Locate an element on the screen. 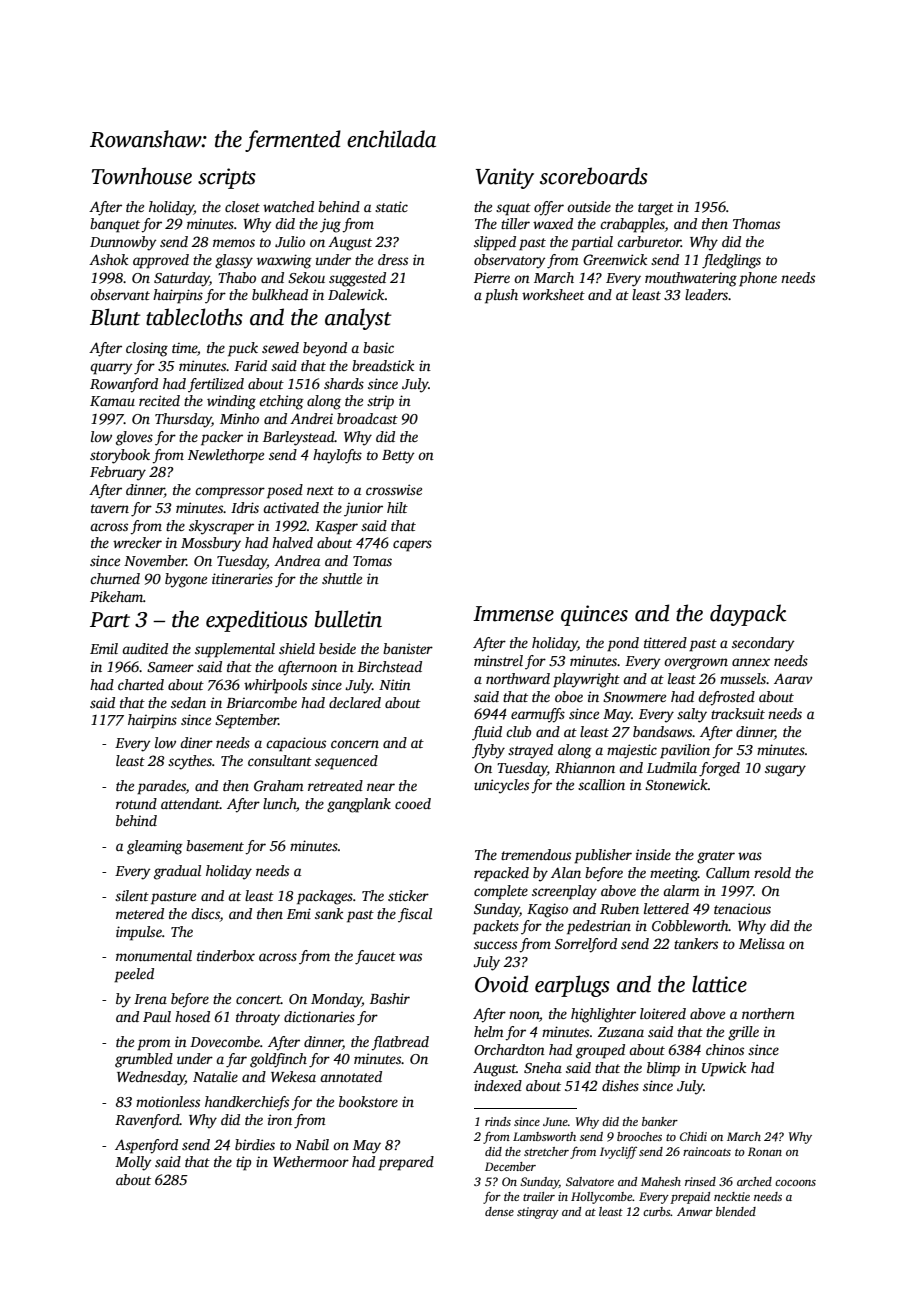 Image resolution: width=908 pixels, height=1316 pixels. broadcast is located at coordinates (367, 418).
